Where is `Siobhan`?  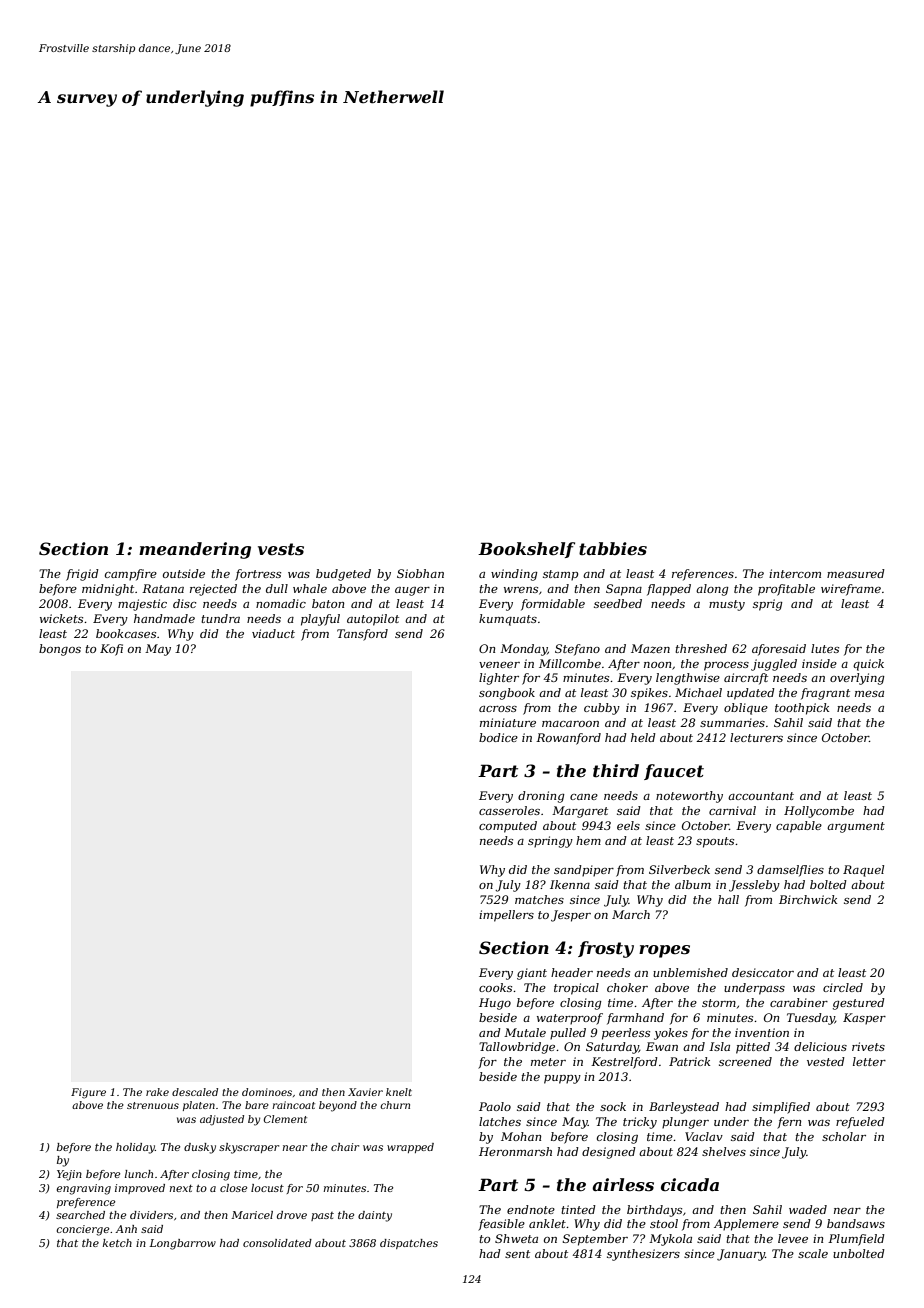 Siobhan is located at coordinates (420, 573).
